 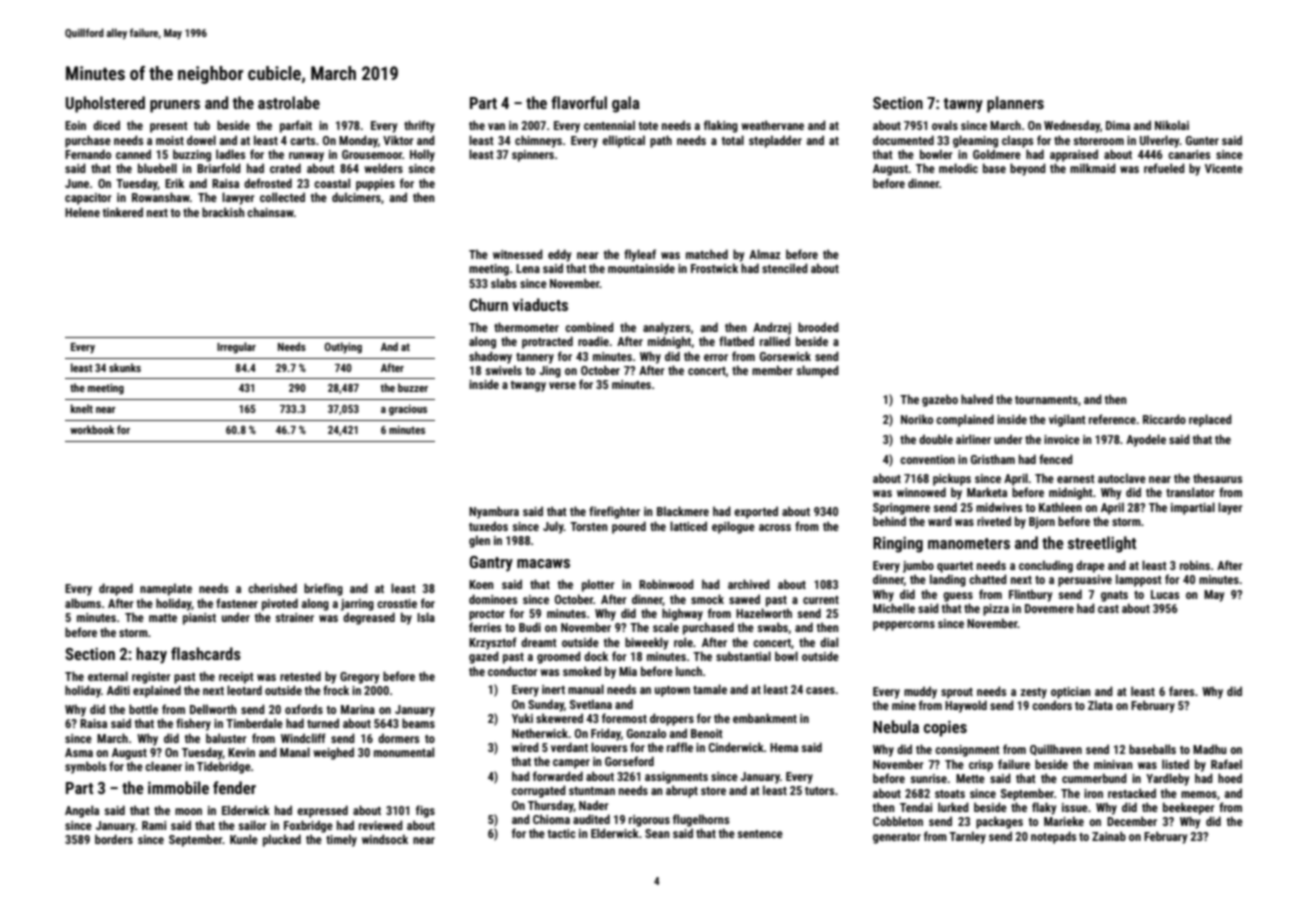 What do you see at coordinates (1172, 125) in the document?
I see `Nikolai` at bounding box center [1172, 125].
